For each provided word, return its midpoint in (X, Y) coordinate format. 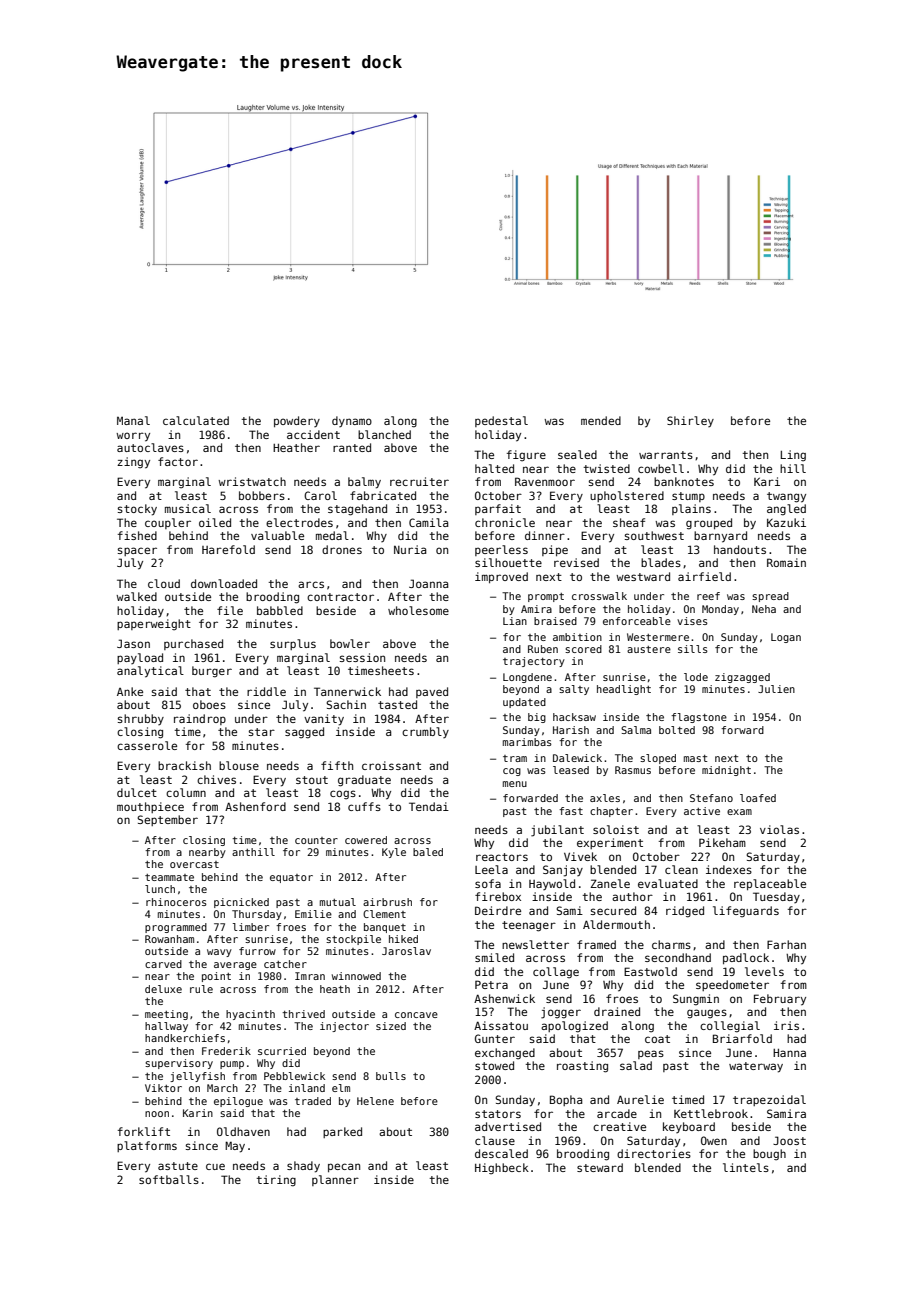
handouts (740, 549)
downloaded (224, 583)
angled (786, 510)
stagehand (357, 510)
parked (342, 1132)
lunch (160, 889)
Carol (320, 495)
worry (133, 437)
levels (764, 971)
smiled (494, 957)
